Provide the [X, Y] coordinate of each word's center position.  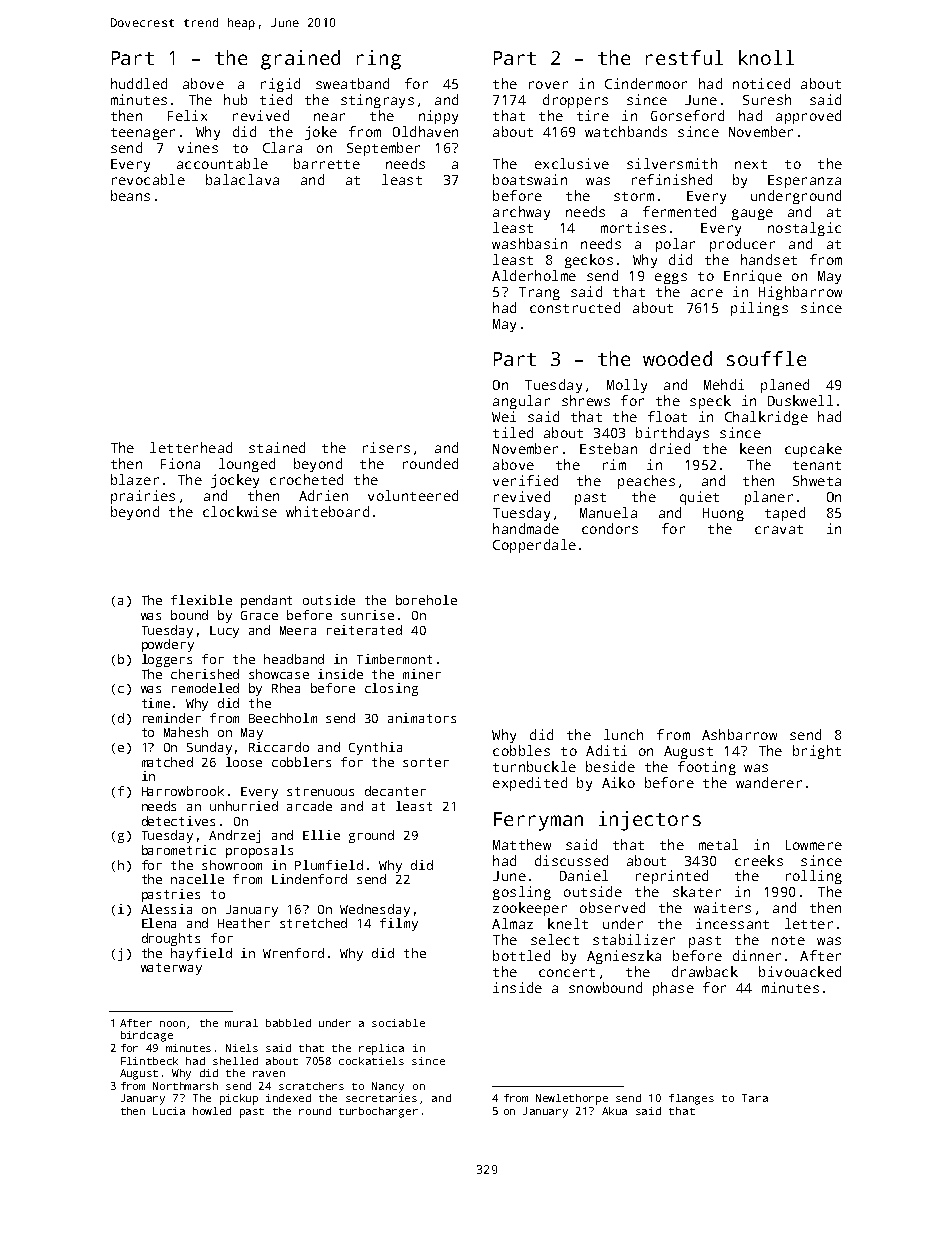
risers [386, 447]
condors [610, 528]
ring [379, 60]
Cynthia [375, 748]
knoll [766, 57]
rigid [280, 85]
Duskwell [800, 400]
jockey [235, 481]
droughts [171, 939]
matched [167, 762]
